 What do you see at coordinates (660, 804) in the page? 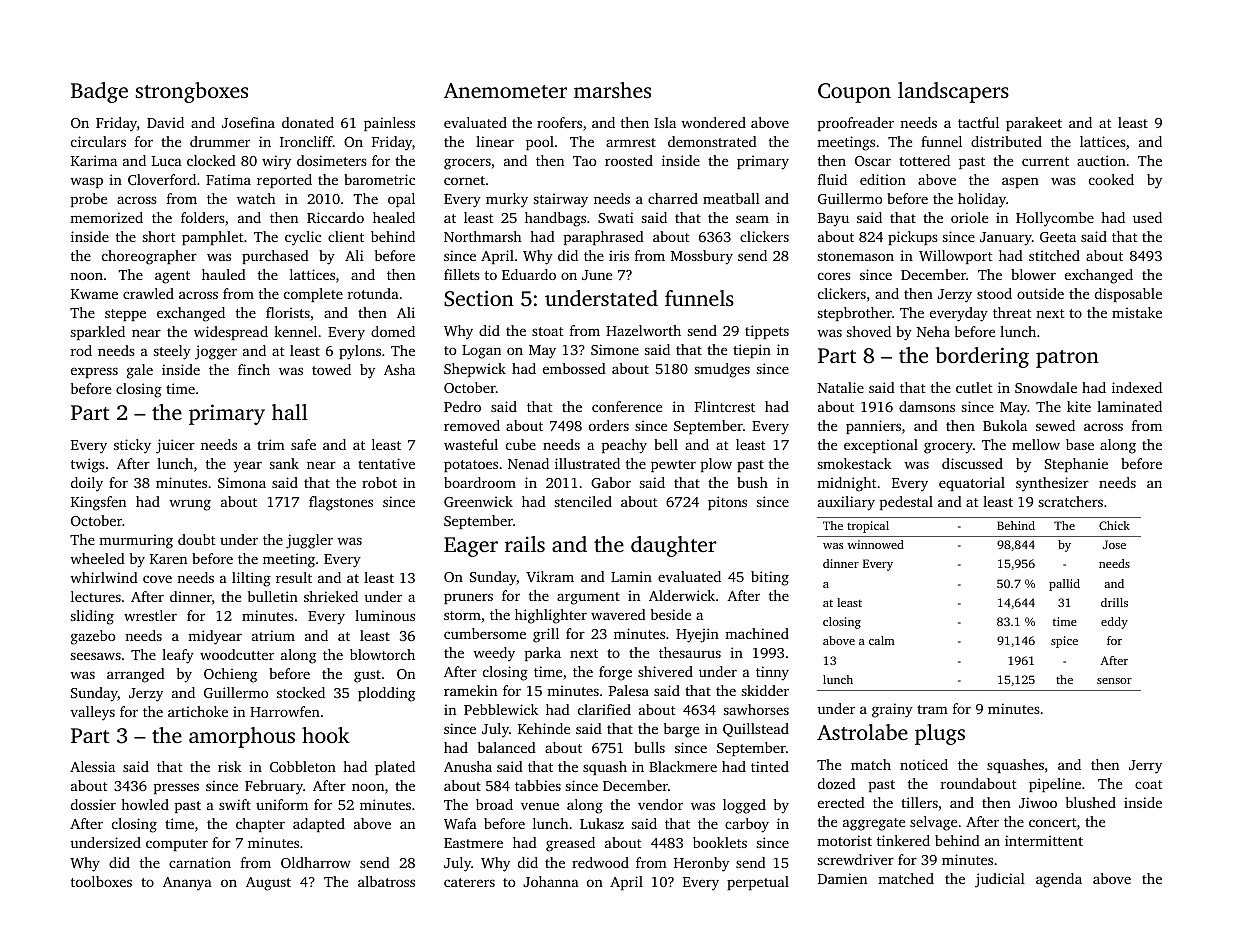
I see `vendor` at bounding box center [660, 804].
